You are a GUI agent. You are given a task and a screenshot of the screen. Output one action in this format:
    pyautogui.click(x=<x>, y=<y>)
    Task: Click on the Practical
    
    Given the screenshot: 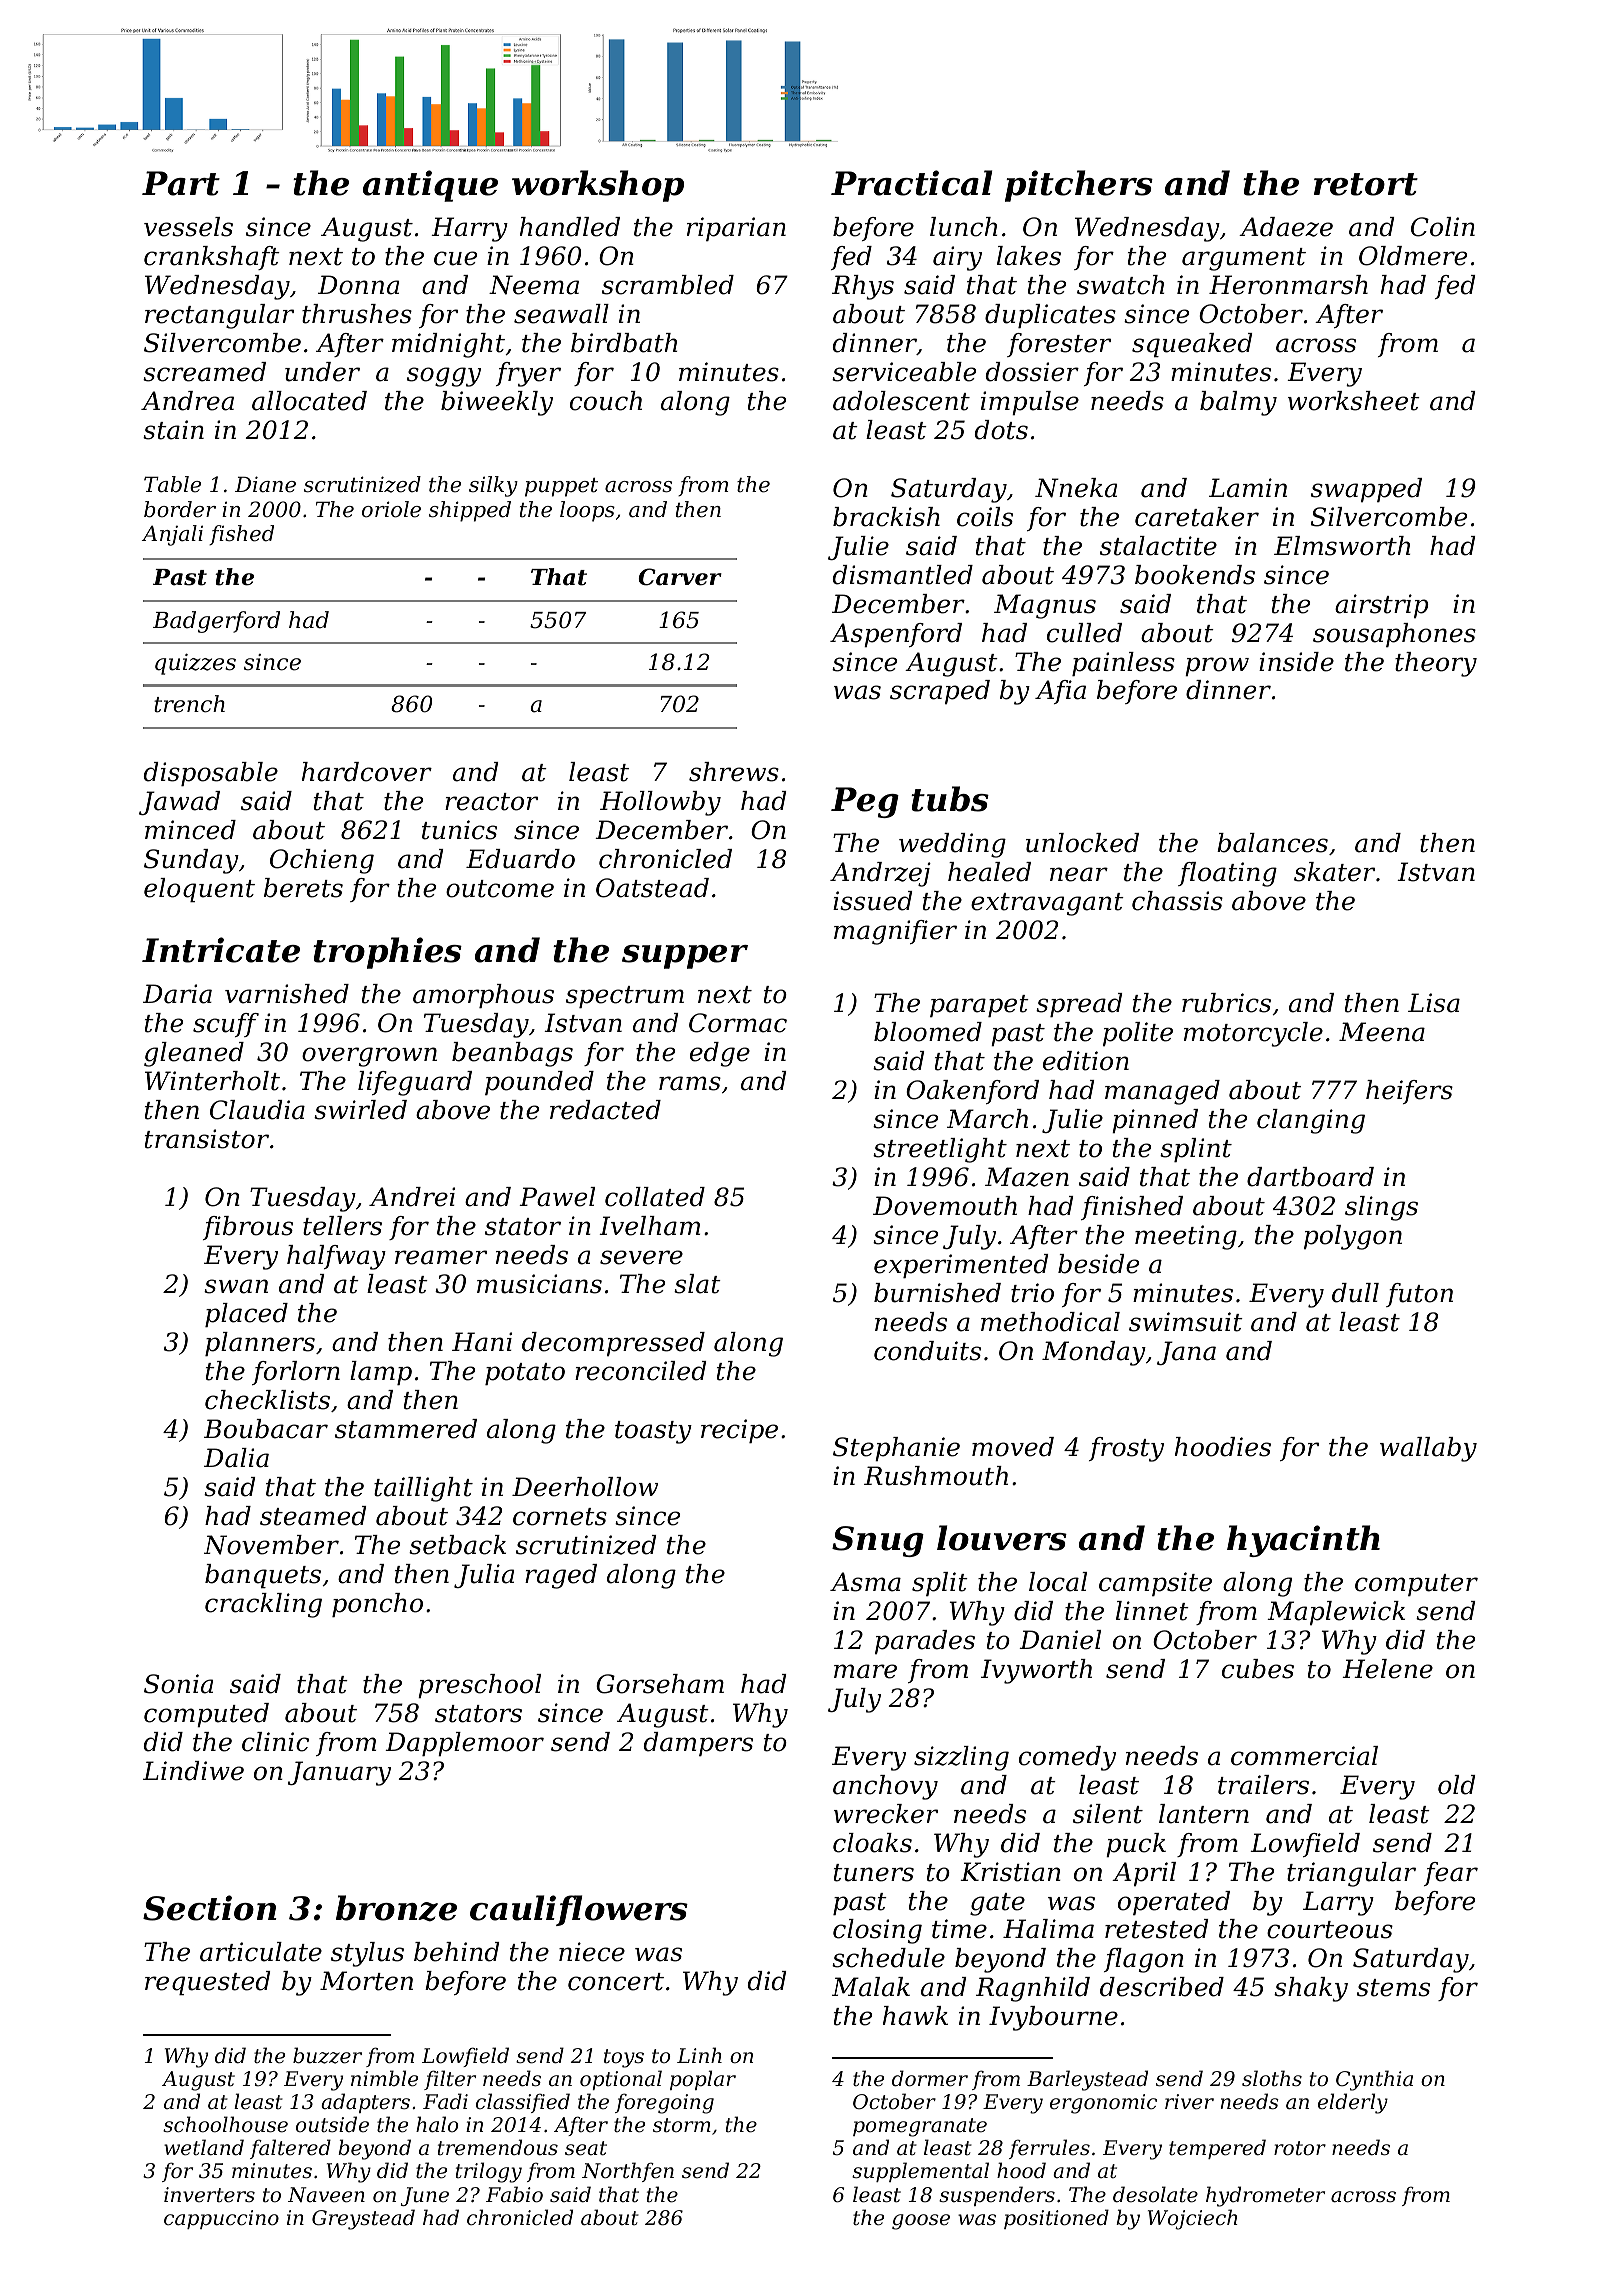 What is the action you would take?
    pyautogui.click(x=911, y=183)
